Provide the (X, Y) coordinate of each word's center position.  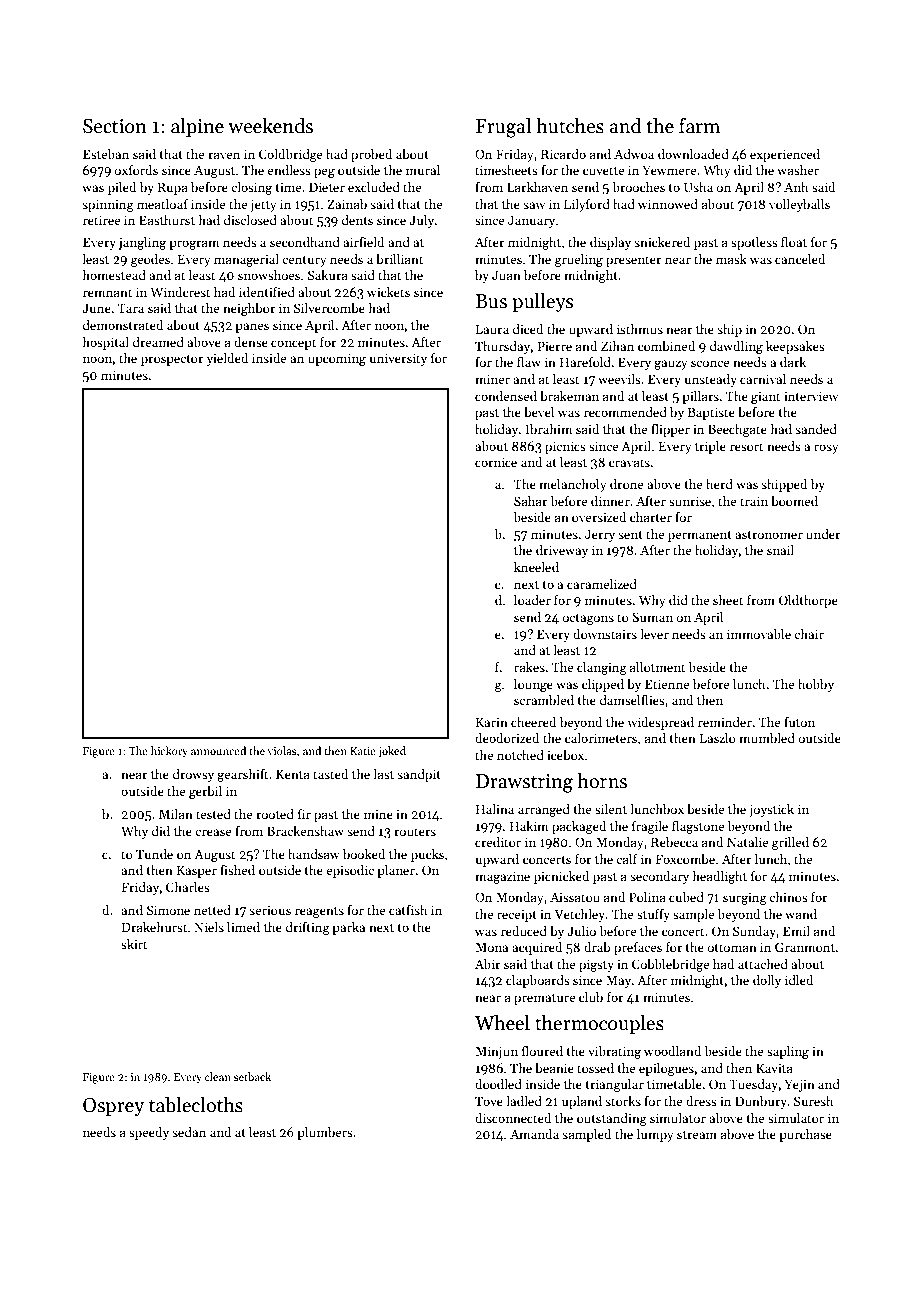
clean (218, 1076)
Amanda (534, 1134)
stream (697, 1135)
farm (699, 126)
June (96, 308)
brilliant (399, 259)
